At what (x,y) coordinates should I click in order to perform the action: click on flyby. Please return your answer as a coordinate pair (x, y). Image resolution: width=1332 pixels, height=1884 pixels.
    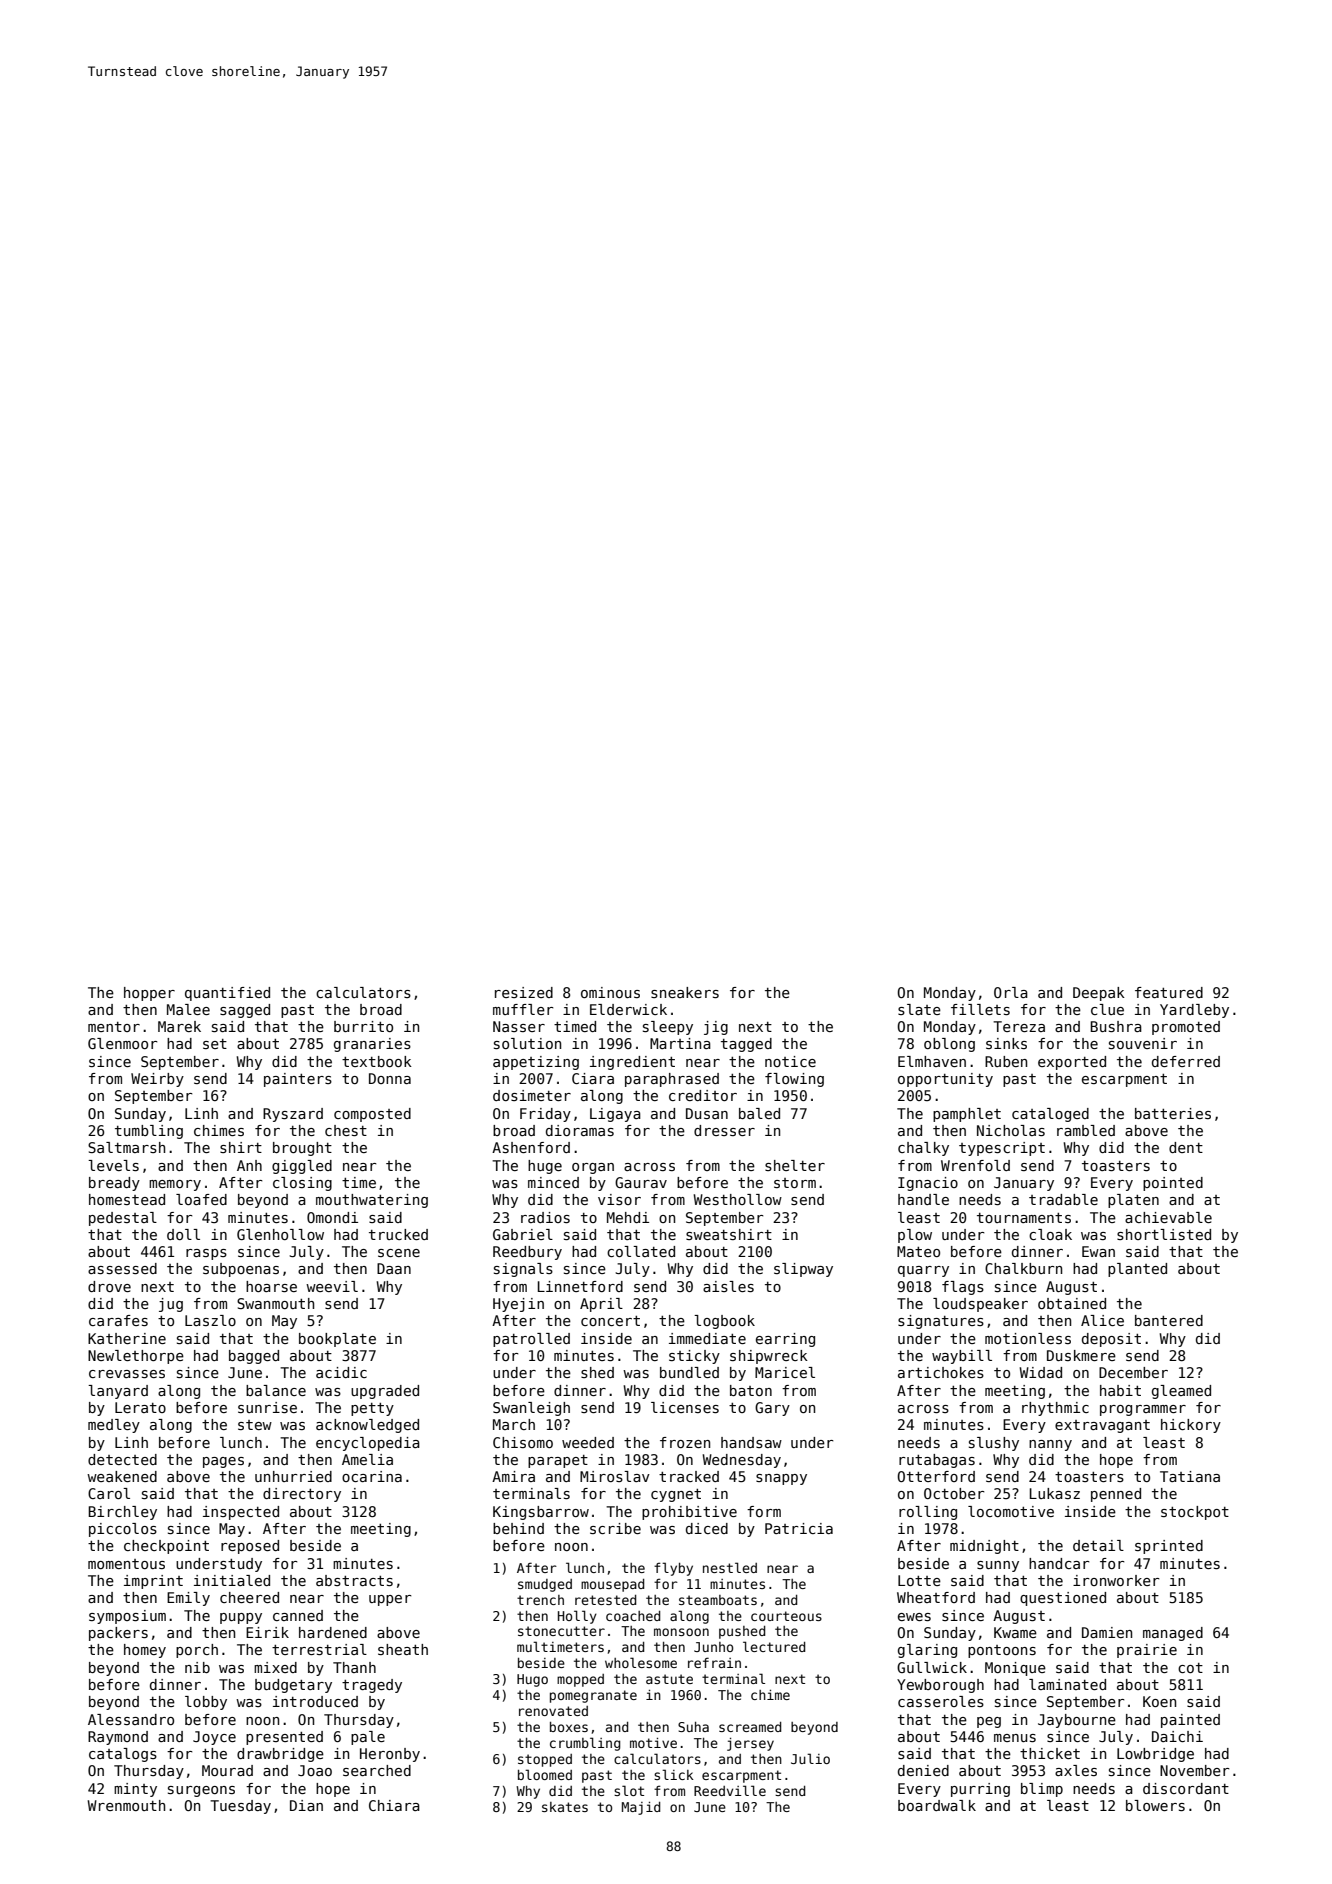
    Looking at the image, I should click on (673, 1569).
